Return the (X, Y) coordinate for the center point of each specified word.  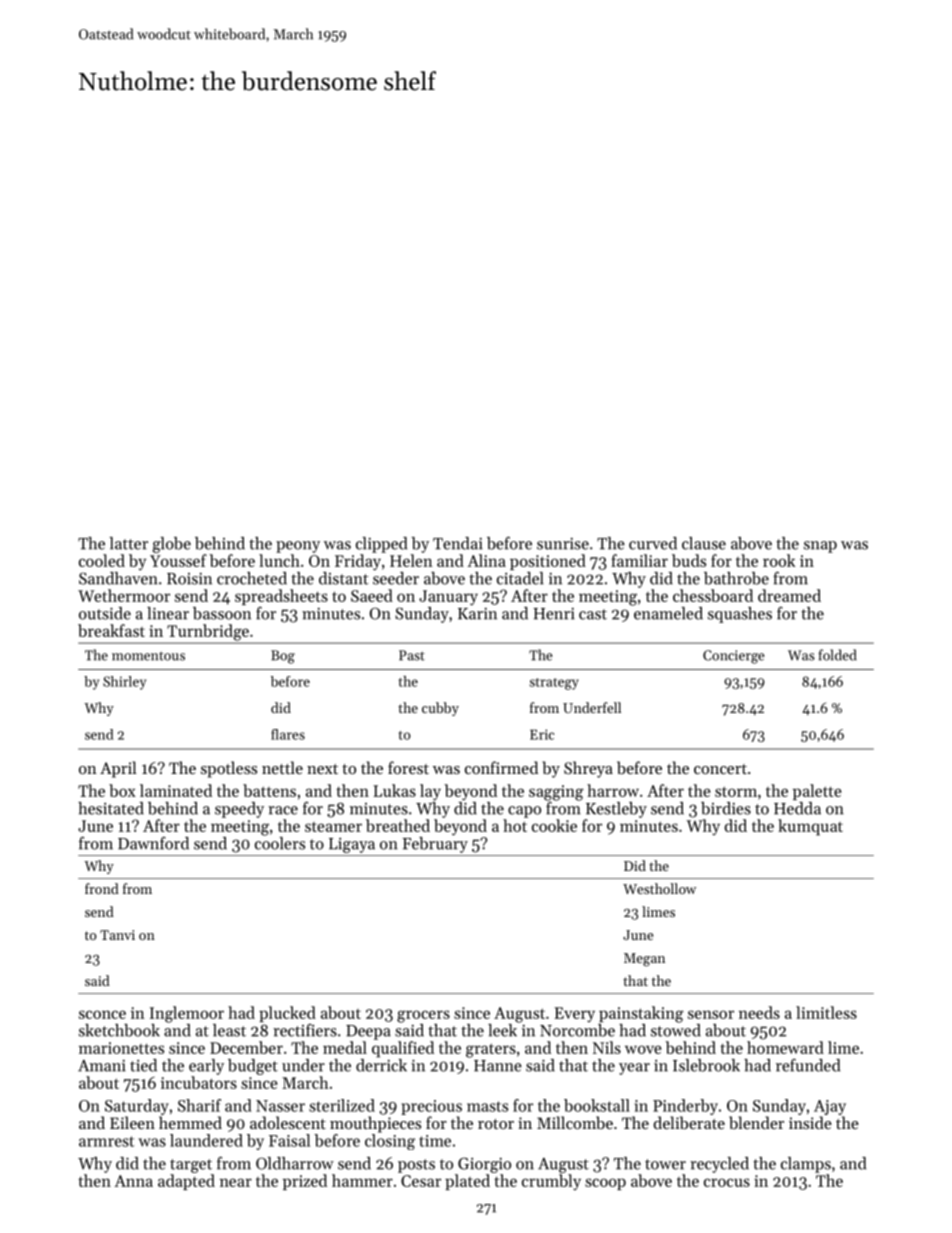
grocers (423, 1016)
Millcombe (575, 1122)
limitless (826, 1012)
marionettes (121, 1048)
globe (171, 545)
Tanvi (117, 935)
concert (720, 769)
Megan (644, 960)
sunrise (563, 544)
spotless (229, 769)
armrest (106, 1141)
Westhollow (659, 888)
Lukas (395, 790)
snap (820, 547)
